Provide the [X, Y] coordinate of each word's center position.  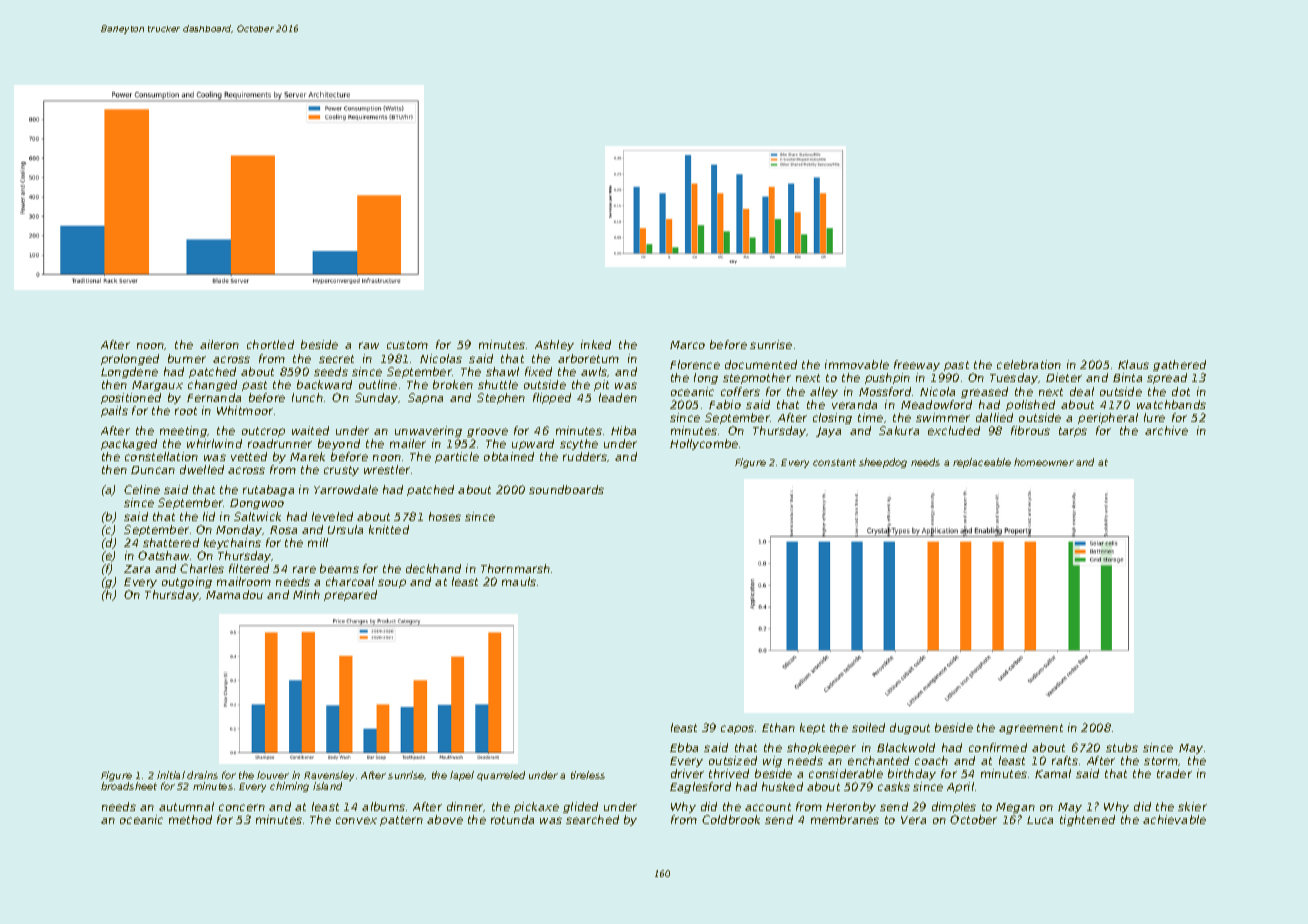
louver [273, 775]
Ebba [684, 747]
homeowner [1044, 462]
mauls [519, 581]
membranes [845, 819]
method [190, 819]
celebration [1029, 364]
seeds [331, 371]
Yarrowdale [346, 489]
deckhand [433, 568]
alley [824, 392]
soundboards [566, 489]
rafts [1065, 760]
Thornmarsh [515, 568]
